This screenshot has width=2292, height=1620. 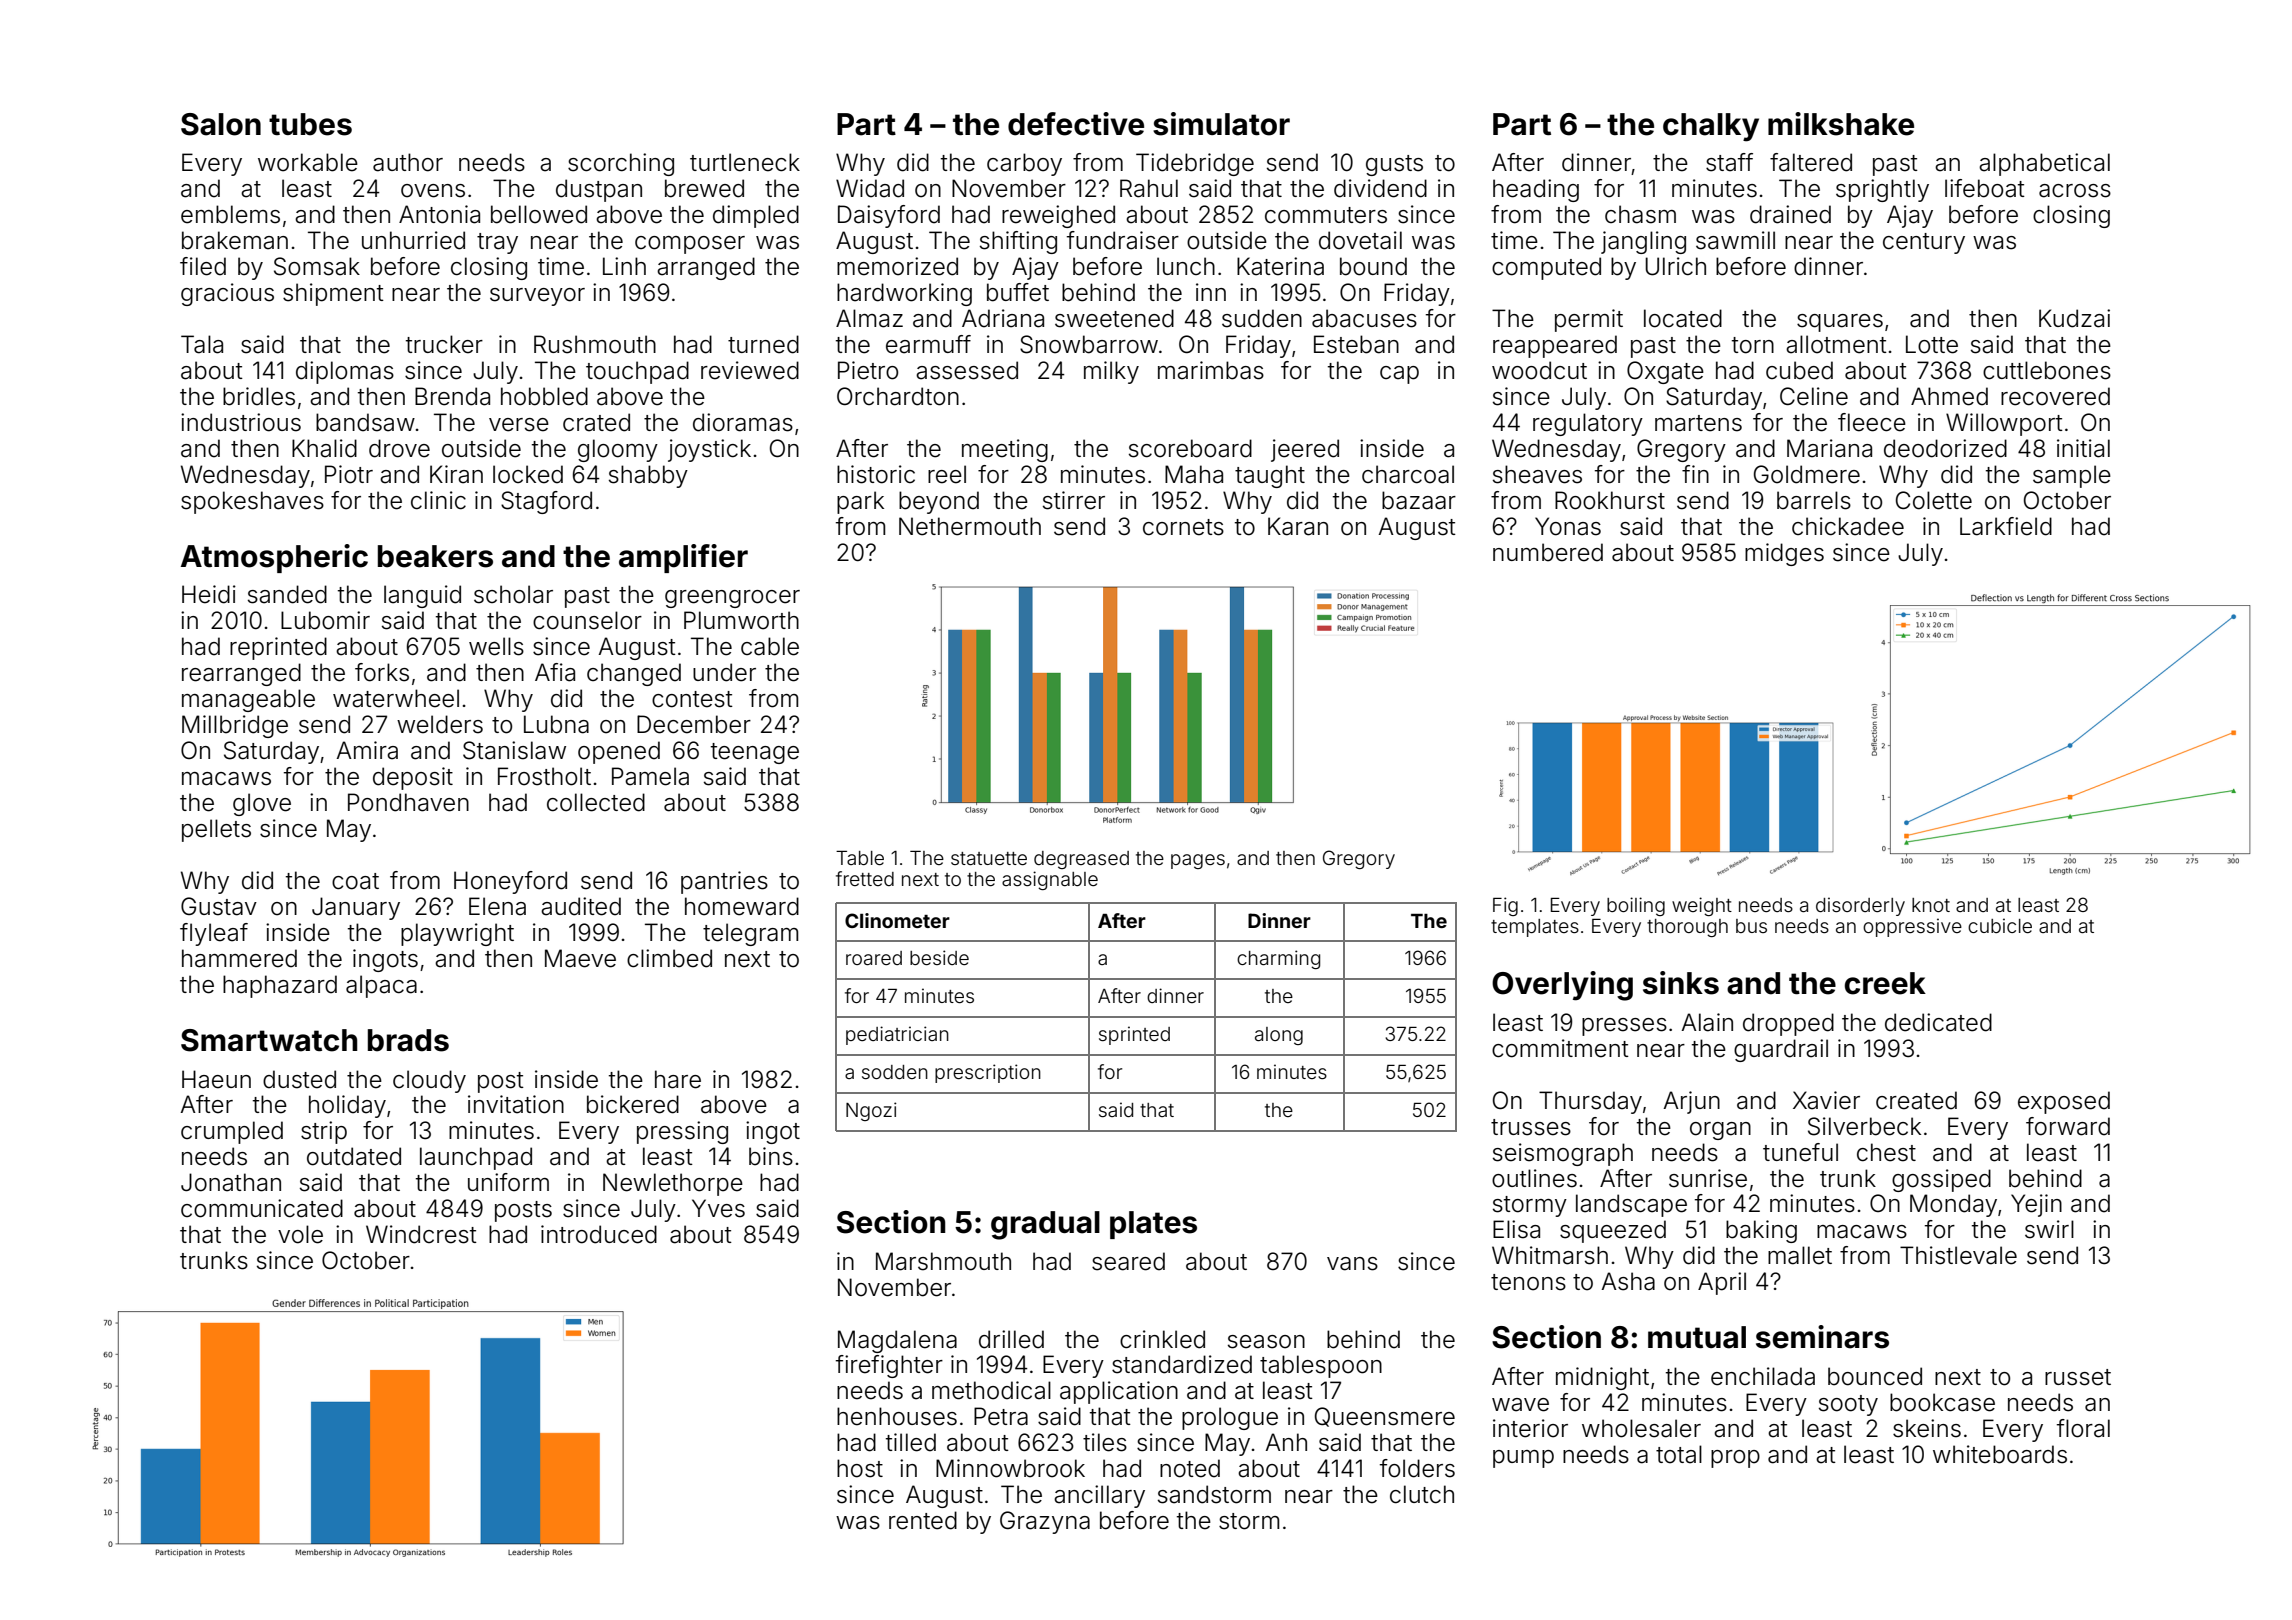 I want to click on defective, so click(x=1076, y=124).
